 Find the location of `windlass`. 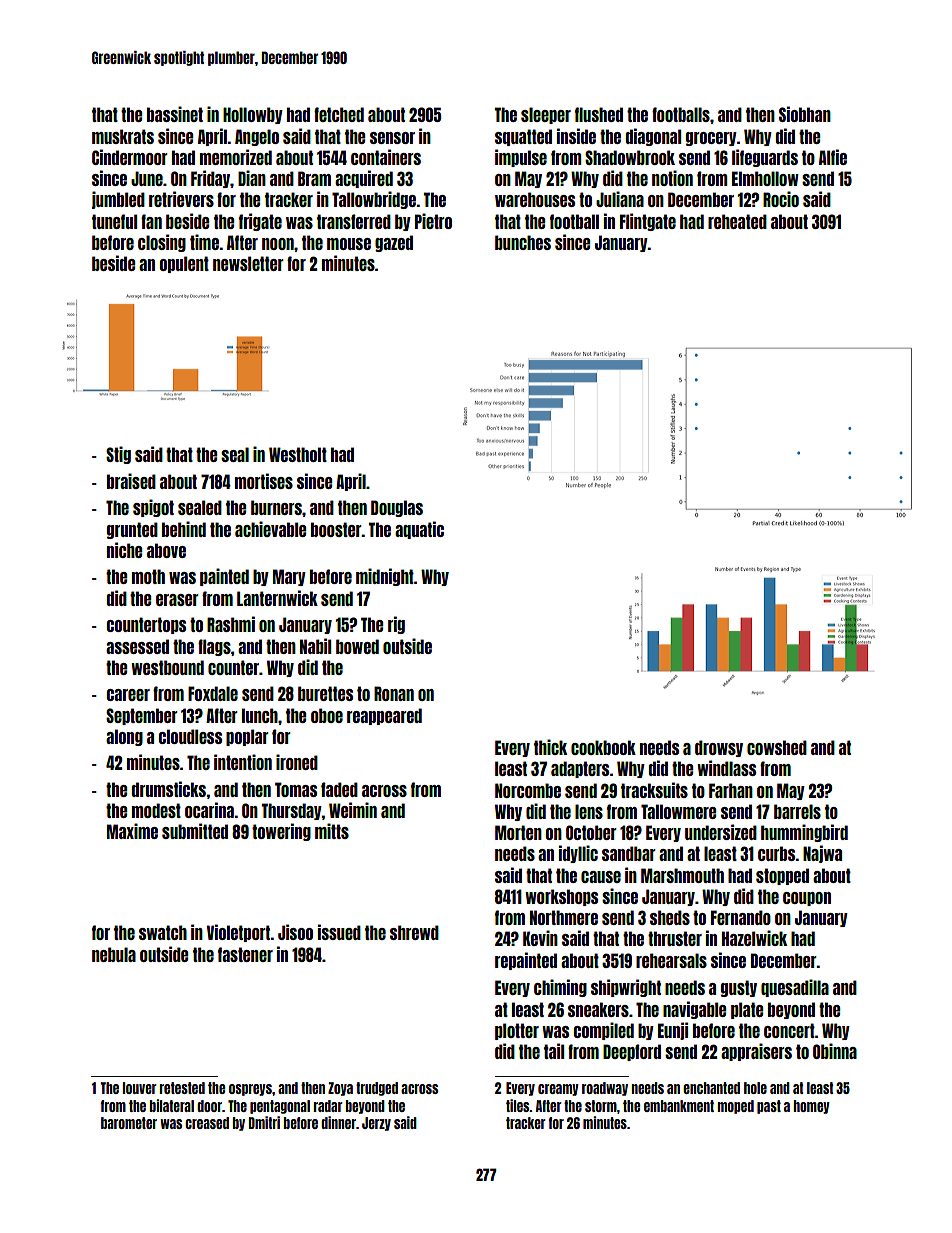

windlass is located at coordinates (726, 768).
